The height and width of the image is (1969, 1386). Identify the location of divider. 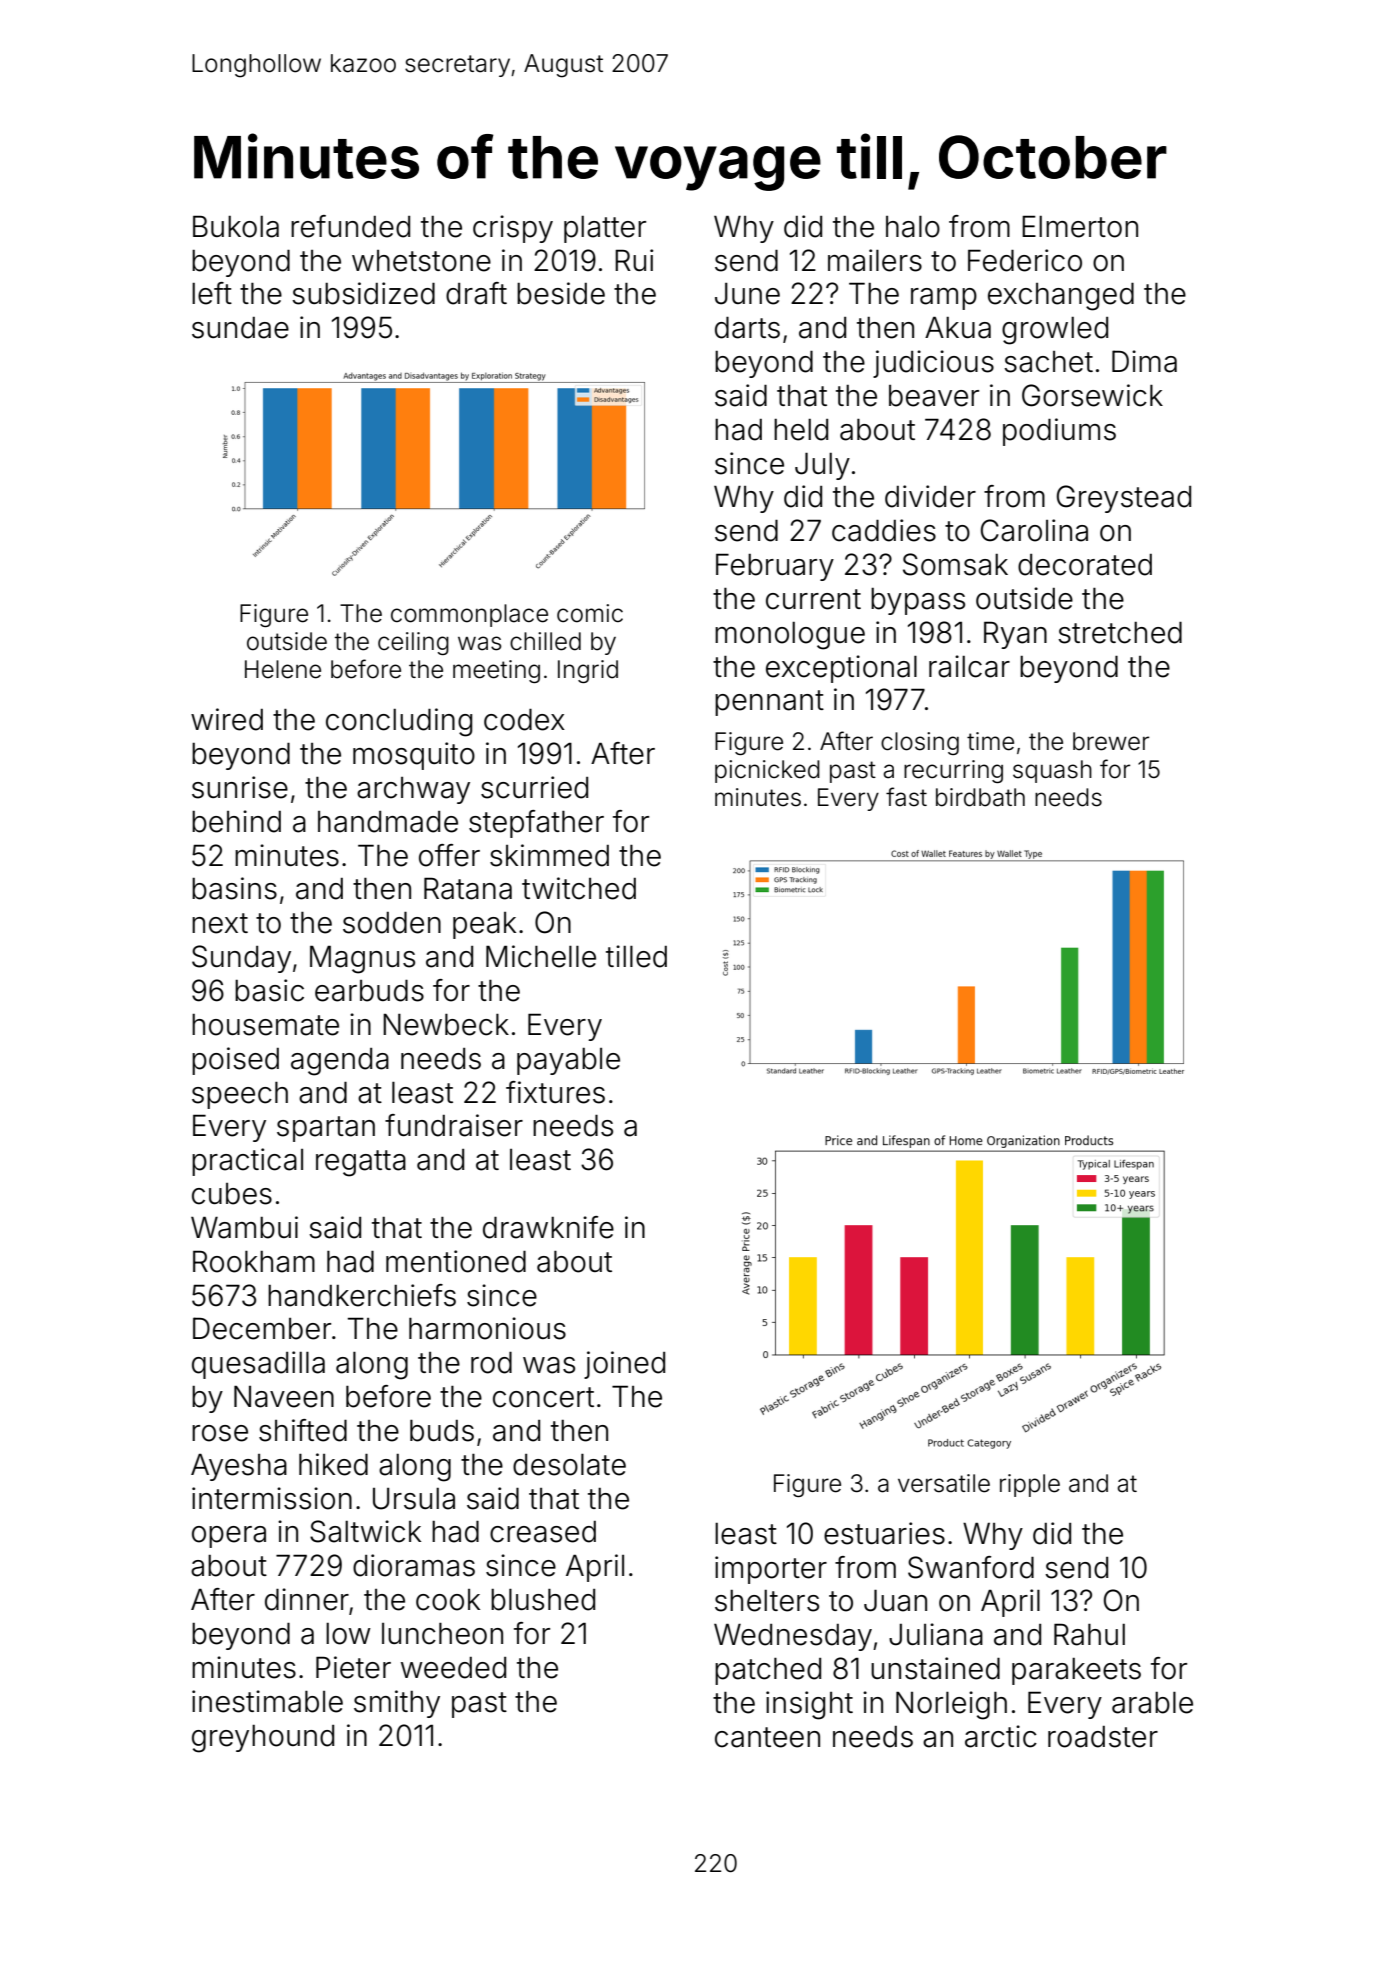
(930, 496).
